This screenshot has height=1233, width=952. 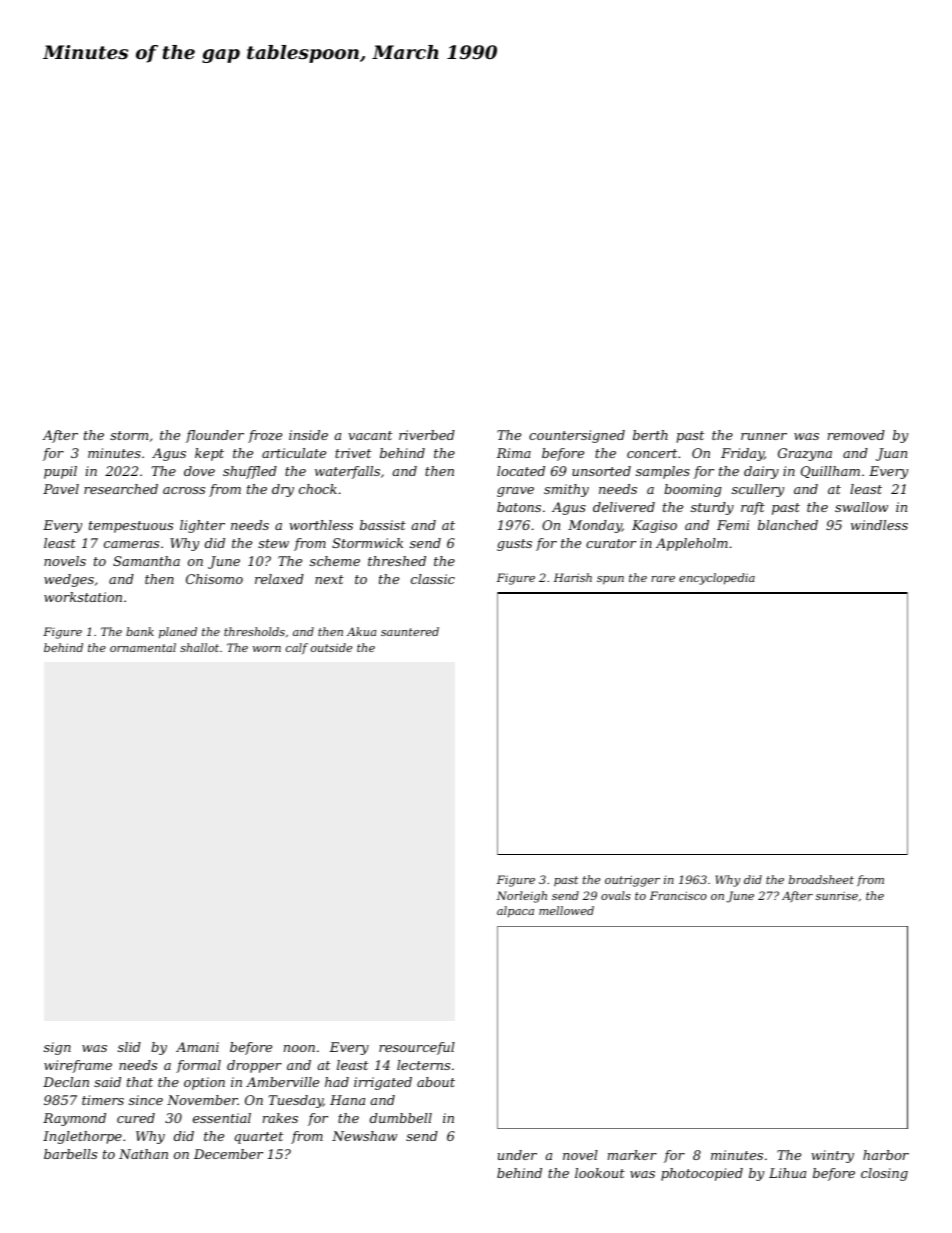 What do you see at coordinates (417, 1048) in the screenshot?
I see `resourceful` at bounding box center [417, 1048].
